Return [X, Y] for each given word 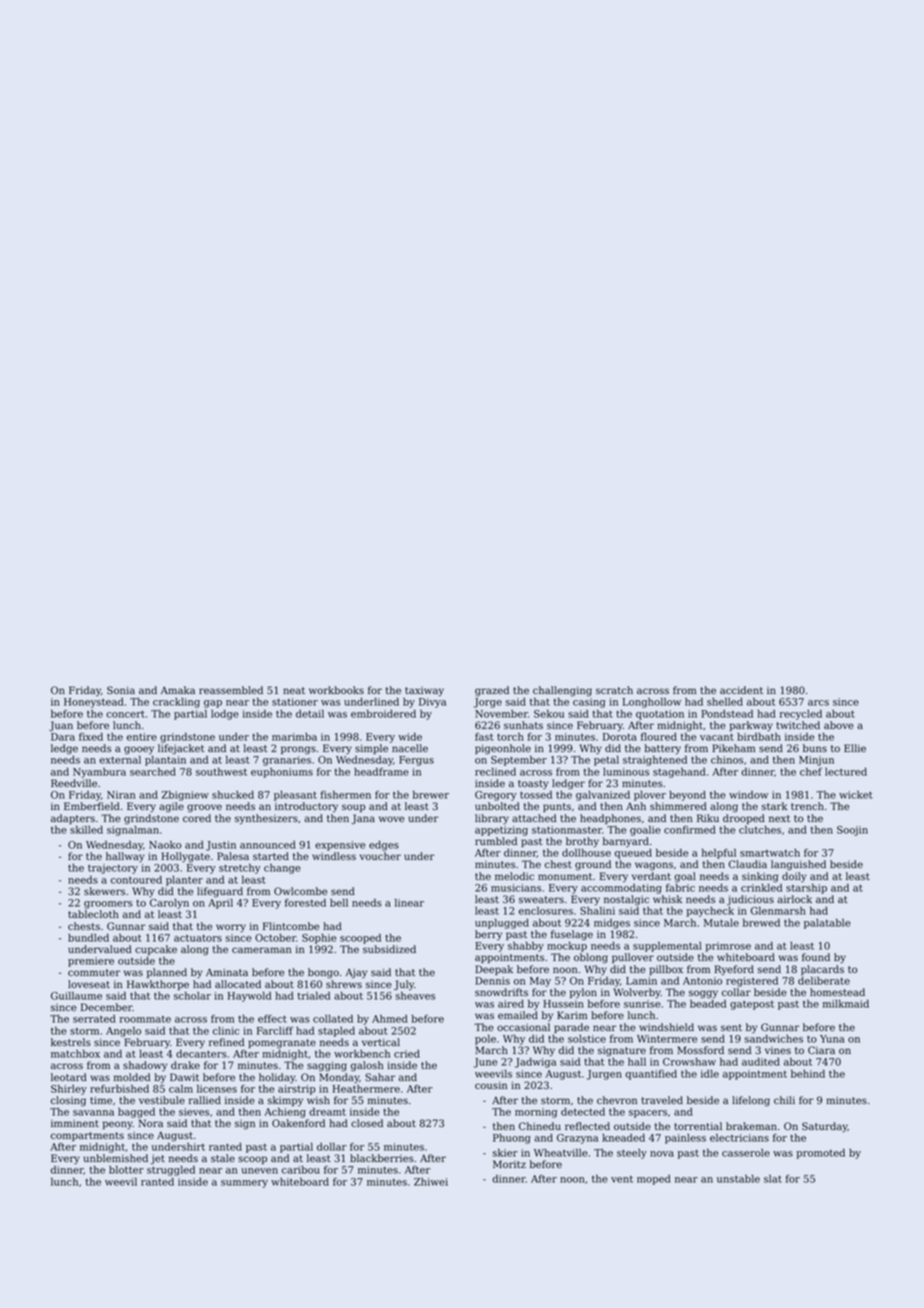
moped [654, 1180]
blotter [126, 1169]
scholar [192, 995]
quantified [651, 1075]
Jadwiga [535, 1062]
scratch [614, 690]
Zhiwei [431, 1182]
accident [741, 690]
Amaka [178, 690]
